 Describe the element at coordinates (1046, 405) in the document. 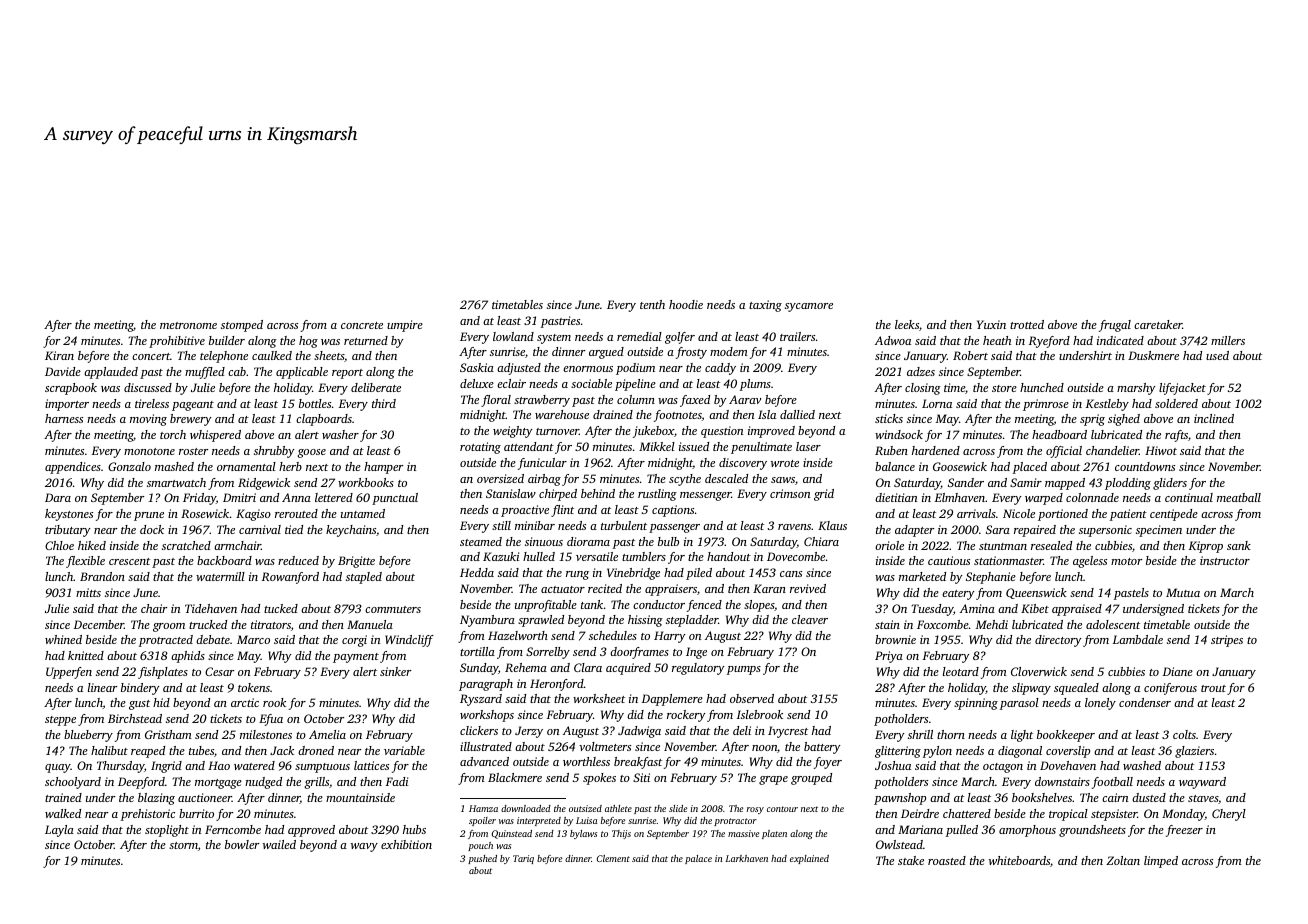

I see `primrose` at that location.
